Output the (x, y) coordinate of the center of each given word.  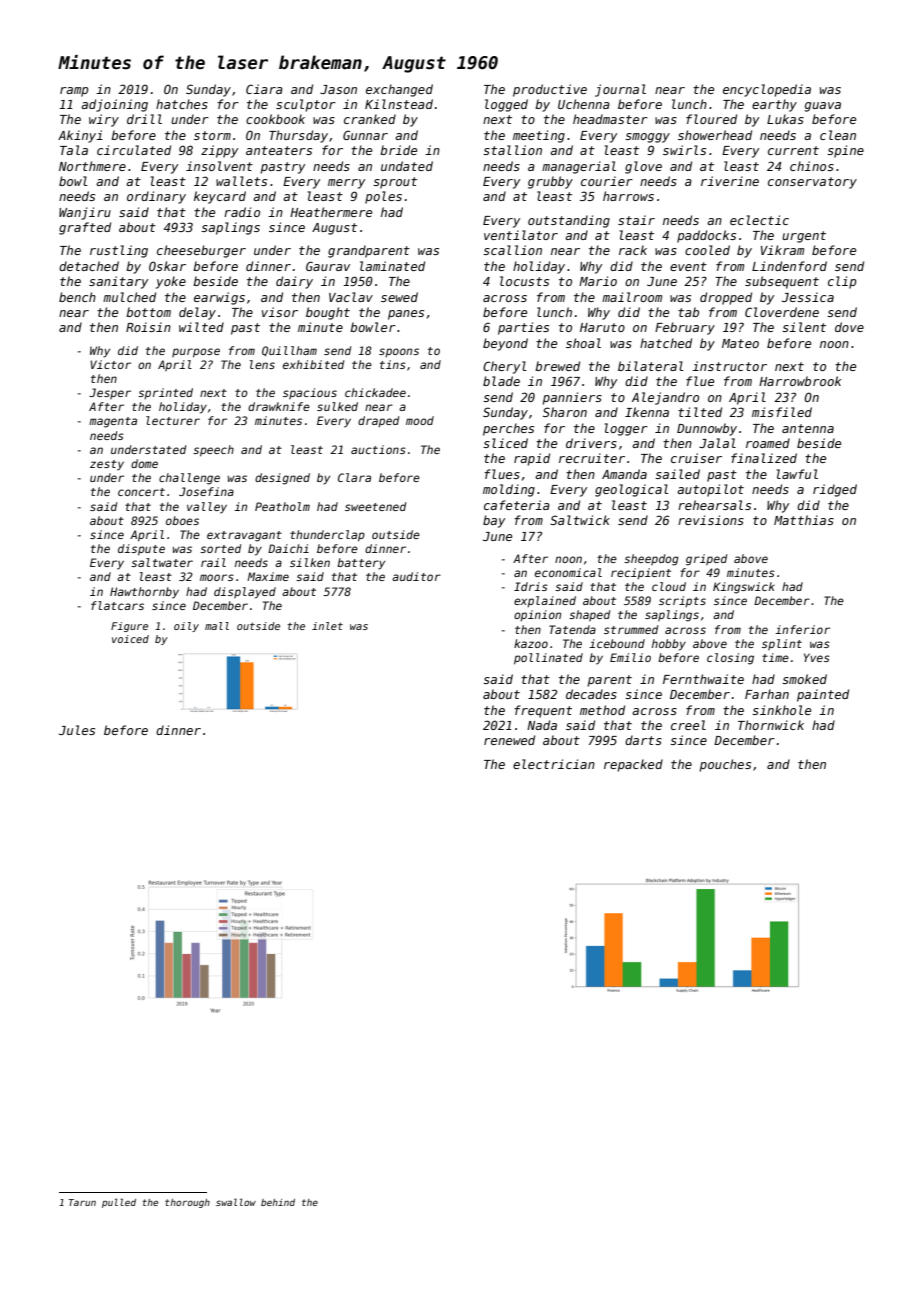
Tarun (82, 1202)
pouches (725, 765)
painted (823, 695)
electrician (554, 764)
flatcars (117, 605)
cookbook (275, 119)
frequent (543, 711)
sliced (505, 443)
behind (278, 1202)
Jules (77, 730)
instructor (729, 366)
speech (213, 451)
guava (822, 107)
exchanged (399, 90)
